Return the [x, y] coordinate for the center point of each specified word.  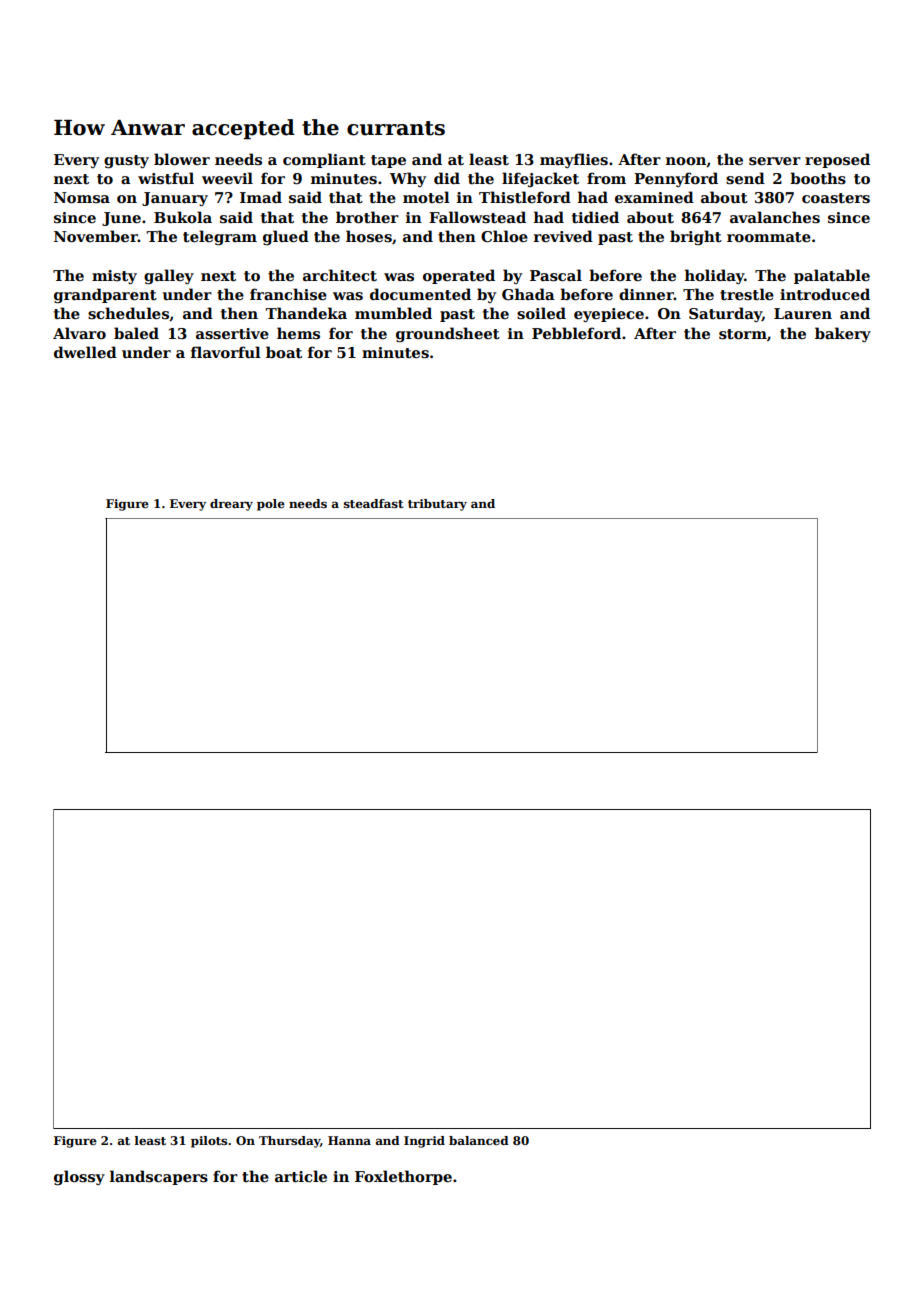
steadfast [374, 503]
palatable [832, 276]
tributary [437, 505]
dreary [231, 505]
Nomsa [82, 197]
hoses [369, 236]
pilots [209, 1142]
